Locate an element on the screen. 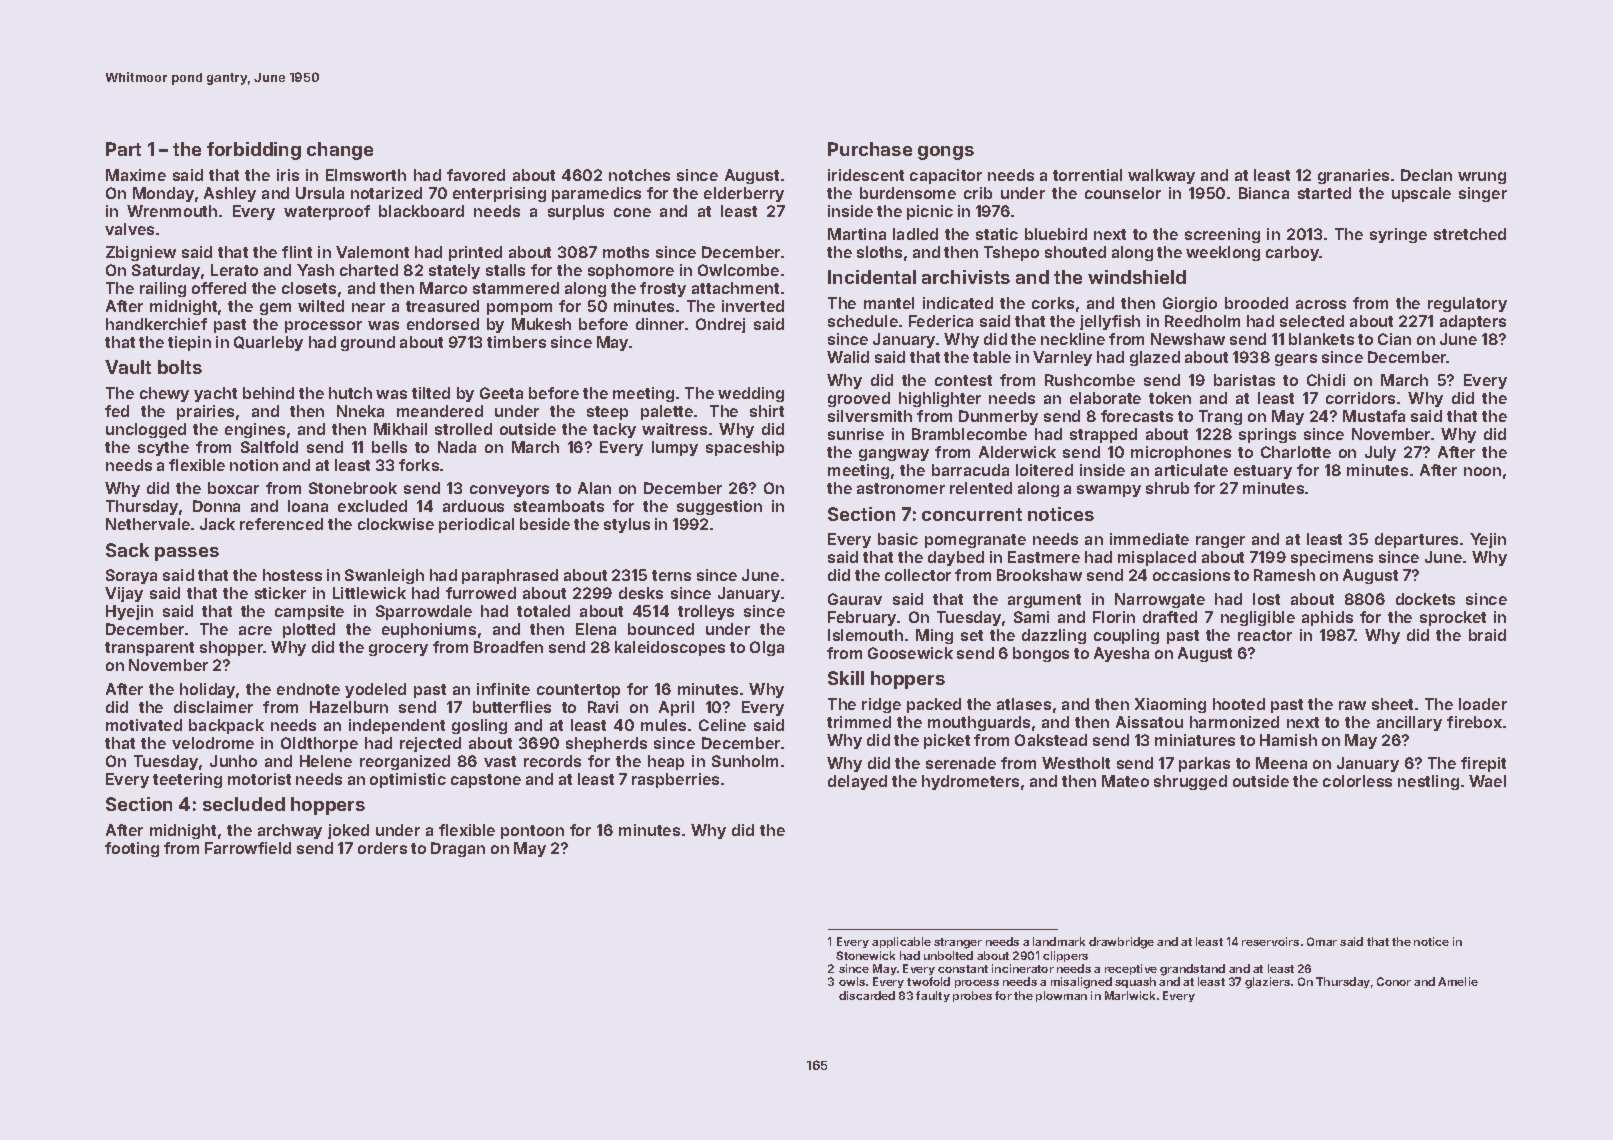 This screenshot has width=1613, height=1140. Jack is located at coordinates (217, 524).
